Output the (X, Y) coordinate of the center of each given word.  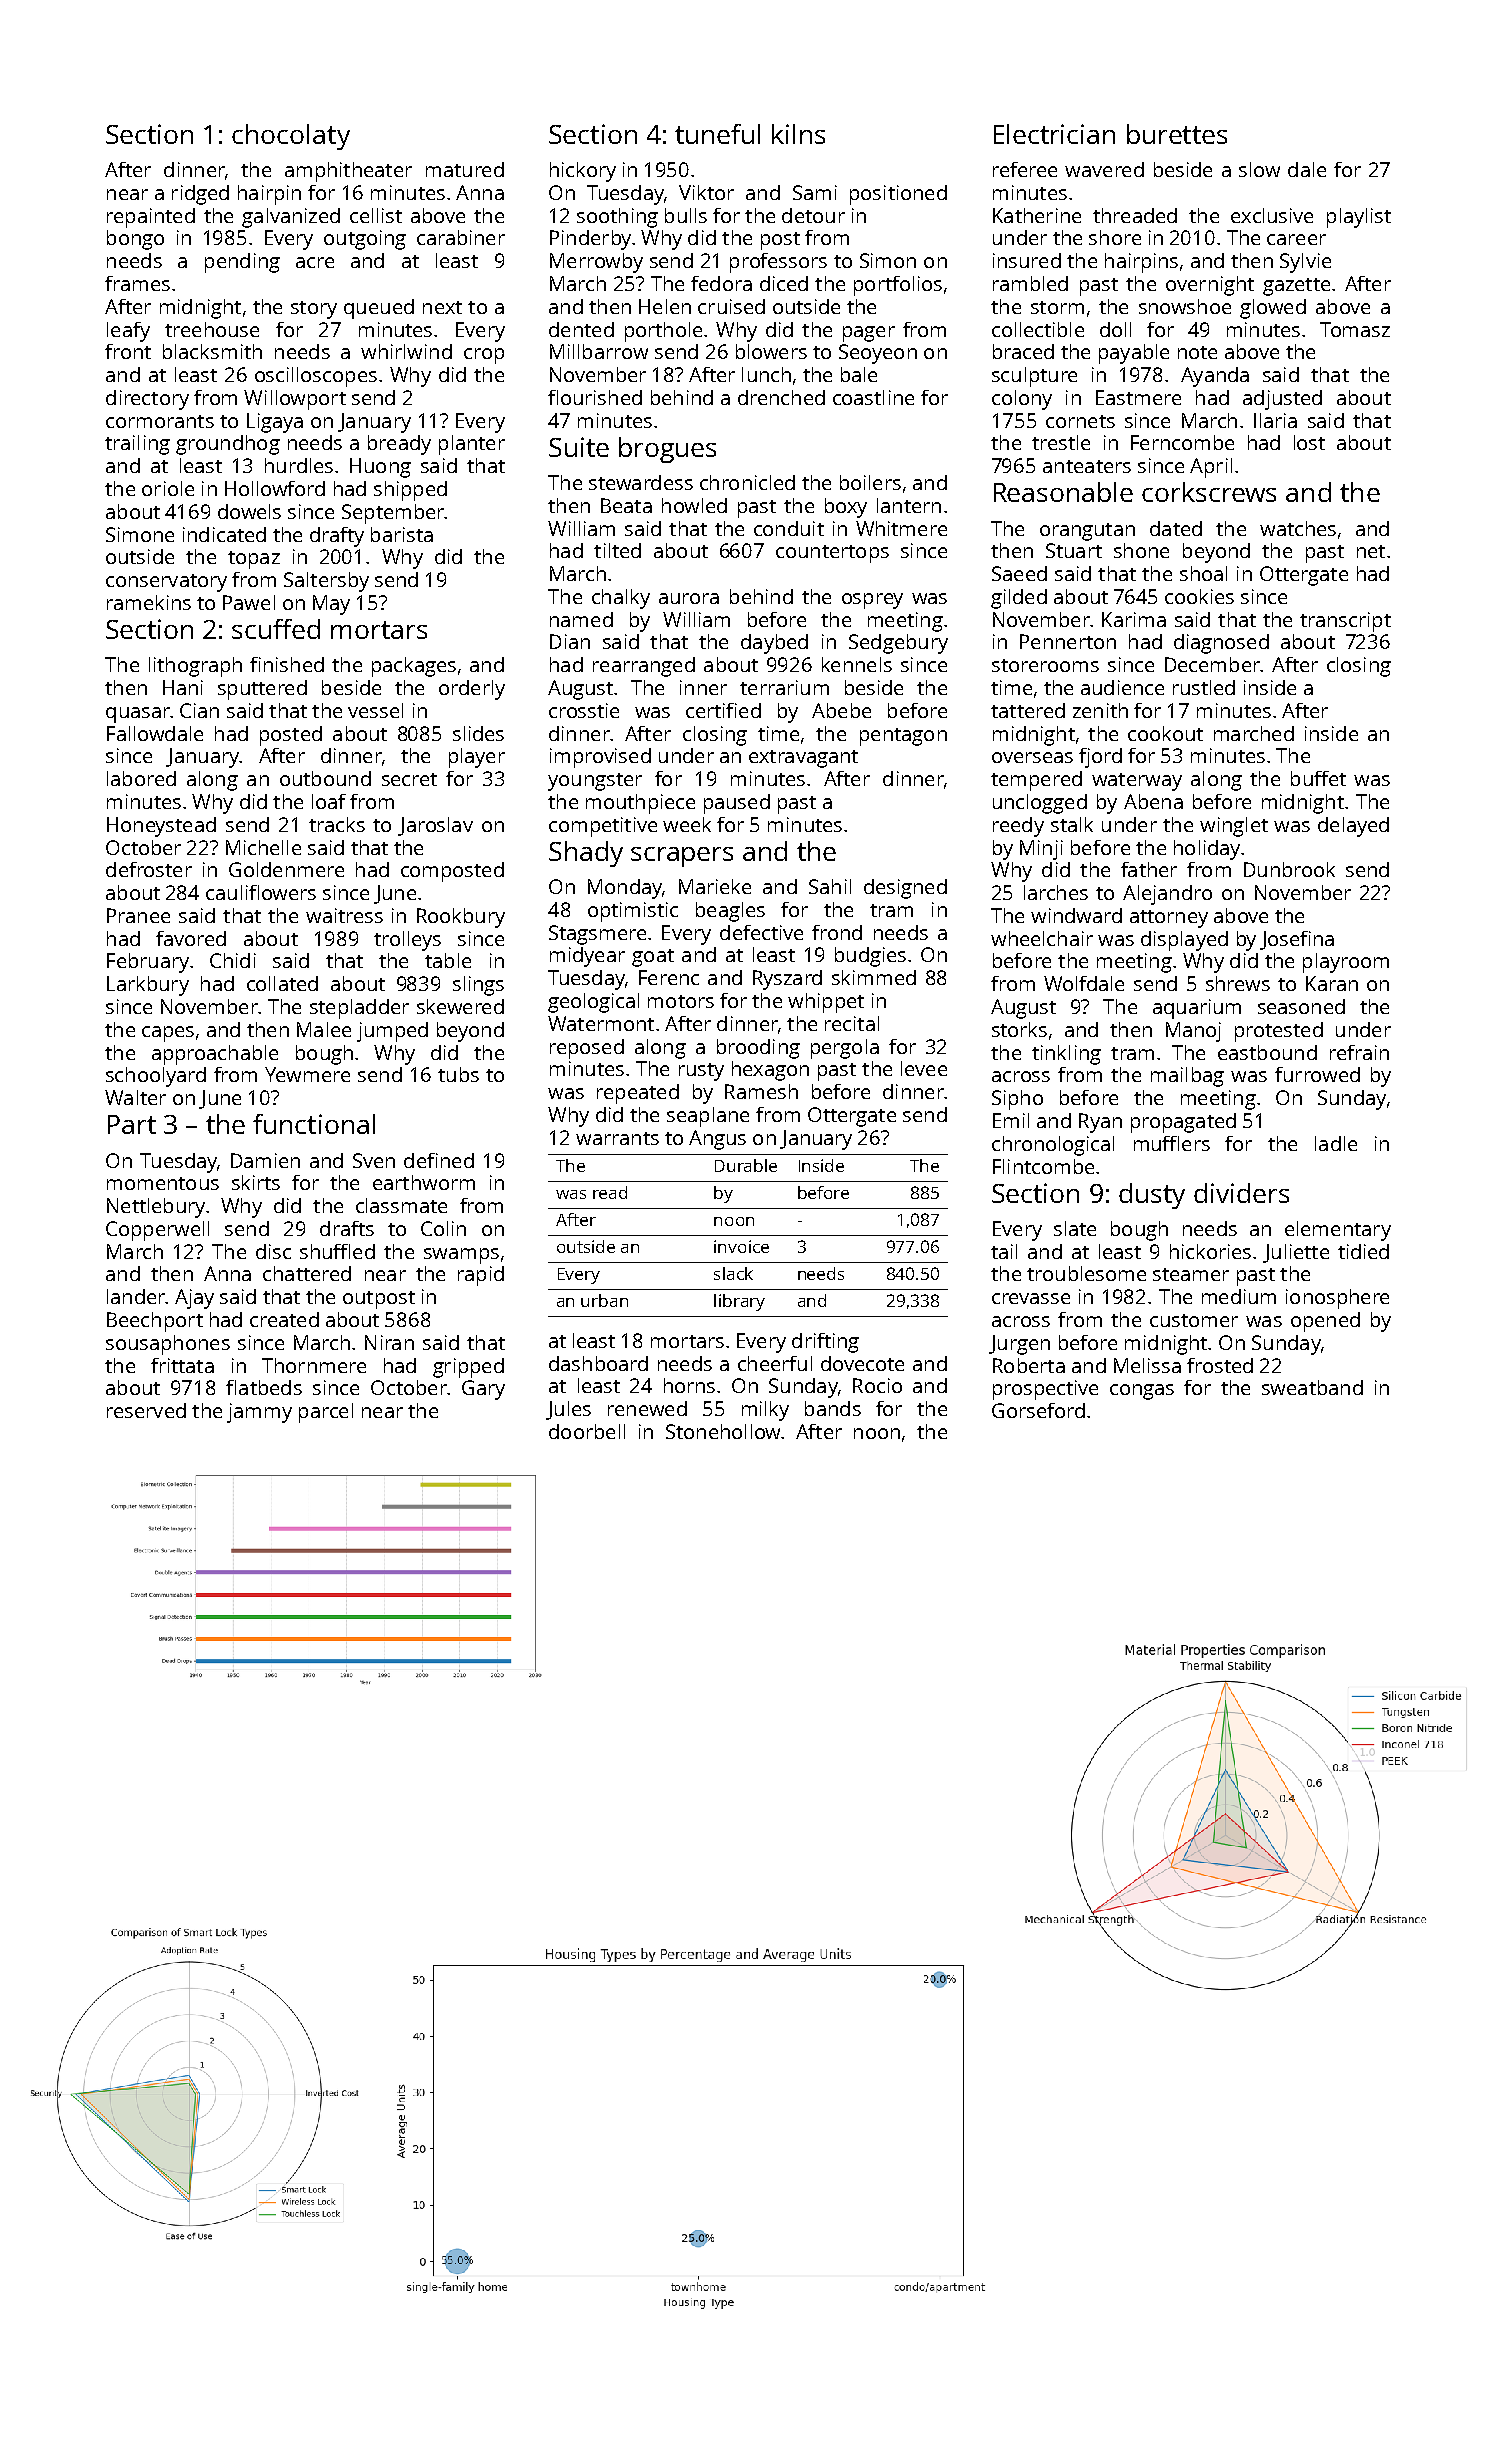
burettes (1177, 134)
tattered (1028, 710)
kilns (798, 134)
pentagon (903, 737)
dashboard (598, 1363)
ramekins (149, 602)
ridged (200, 195)
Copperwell (157, 1231)
